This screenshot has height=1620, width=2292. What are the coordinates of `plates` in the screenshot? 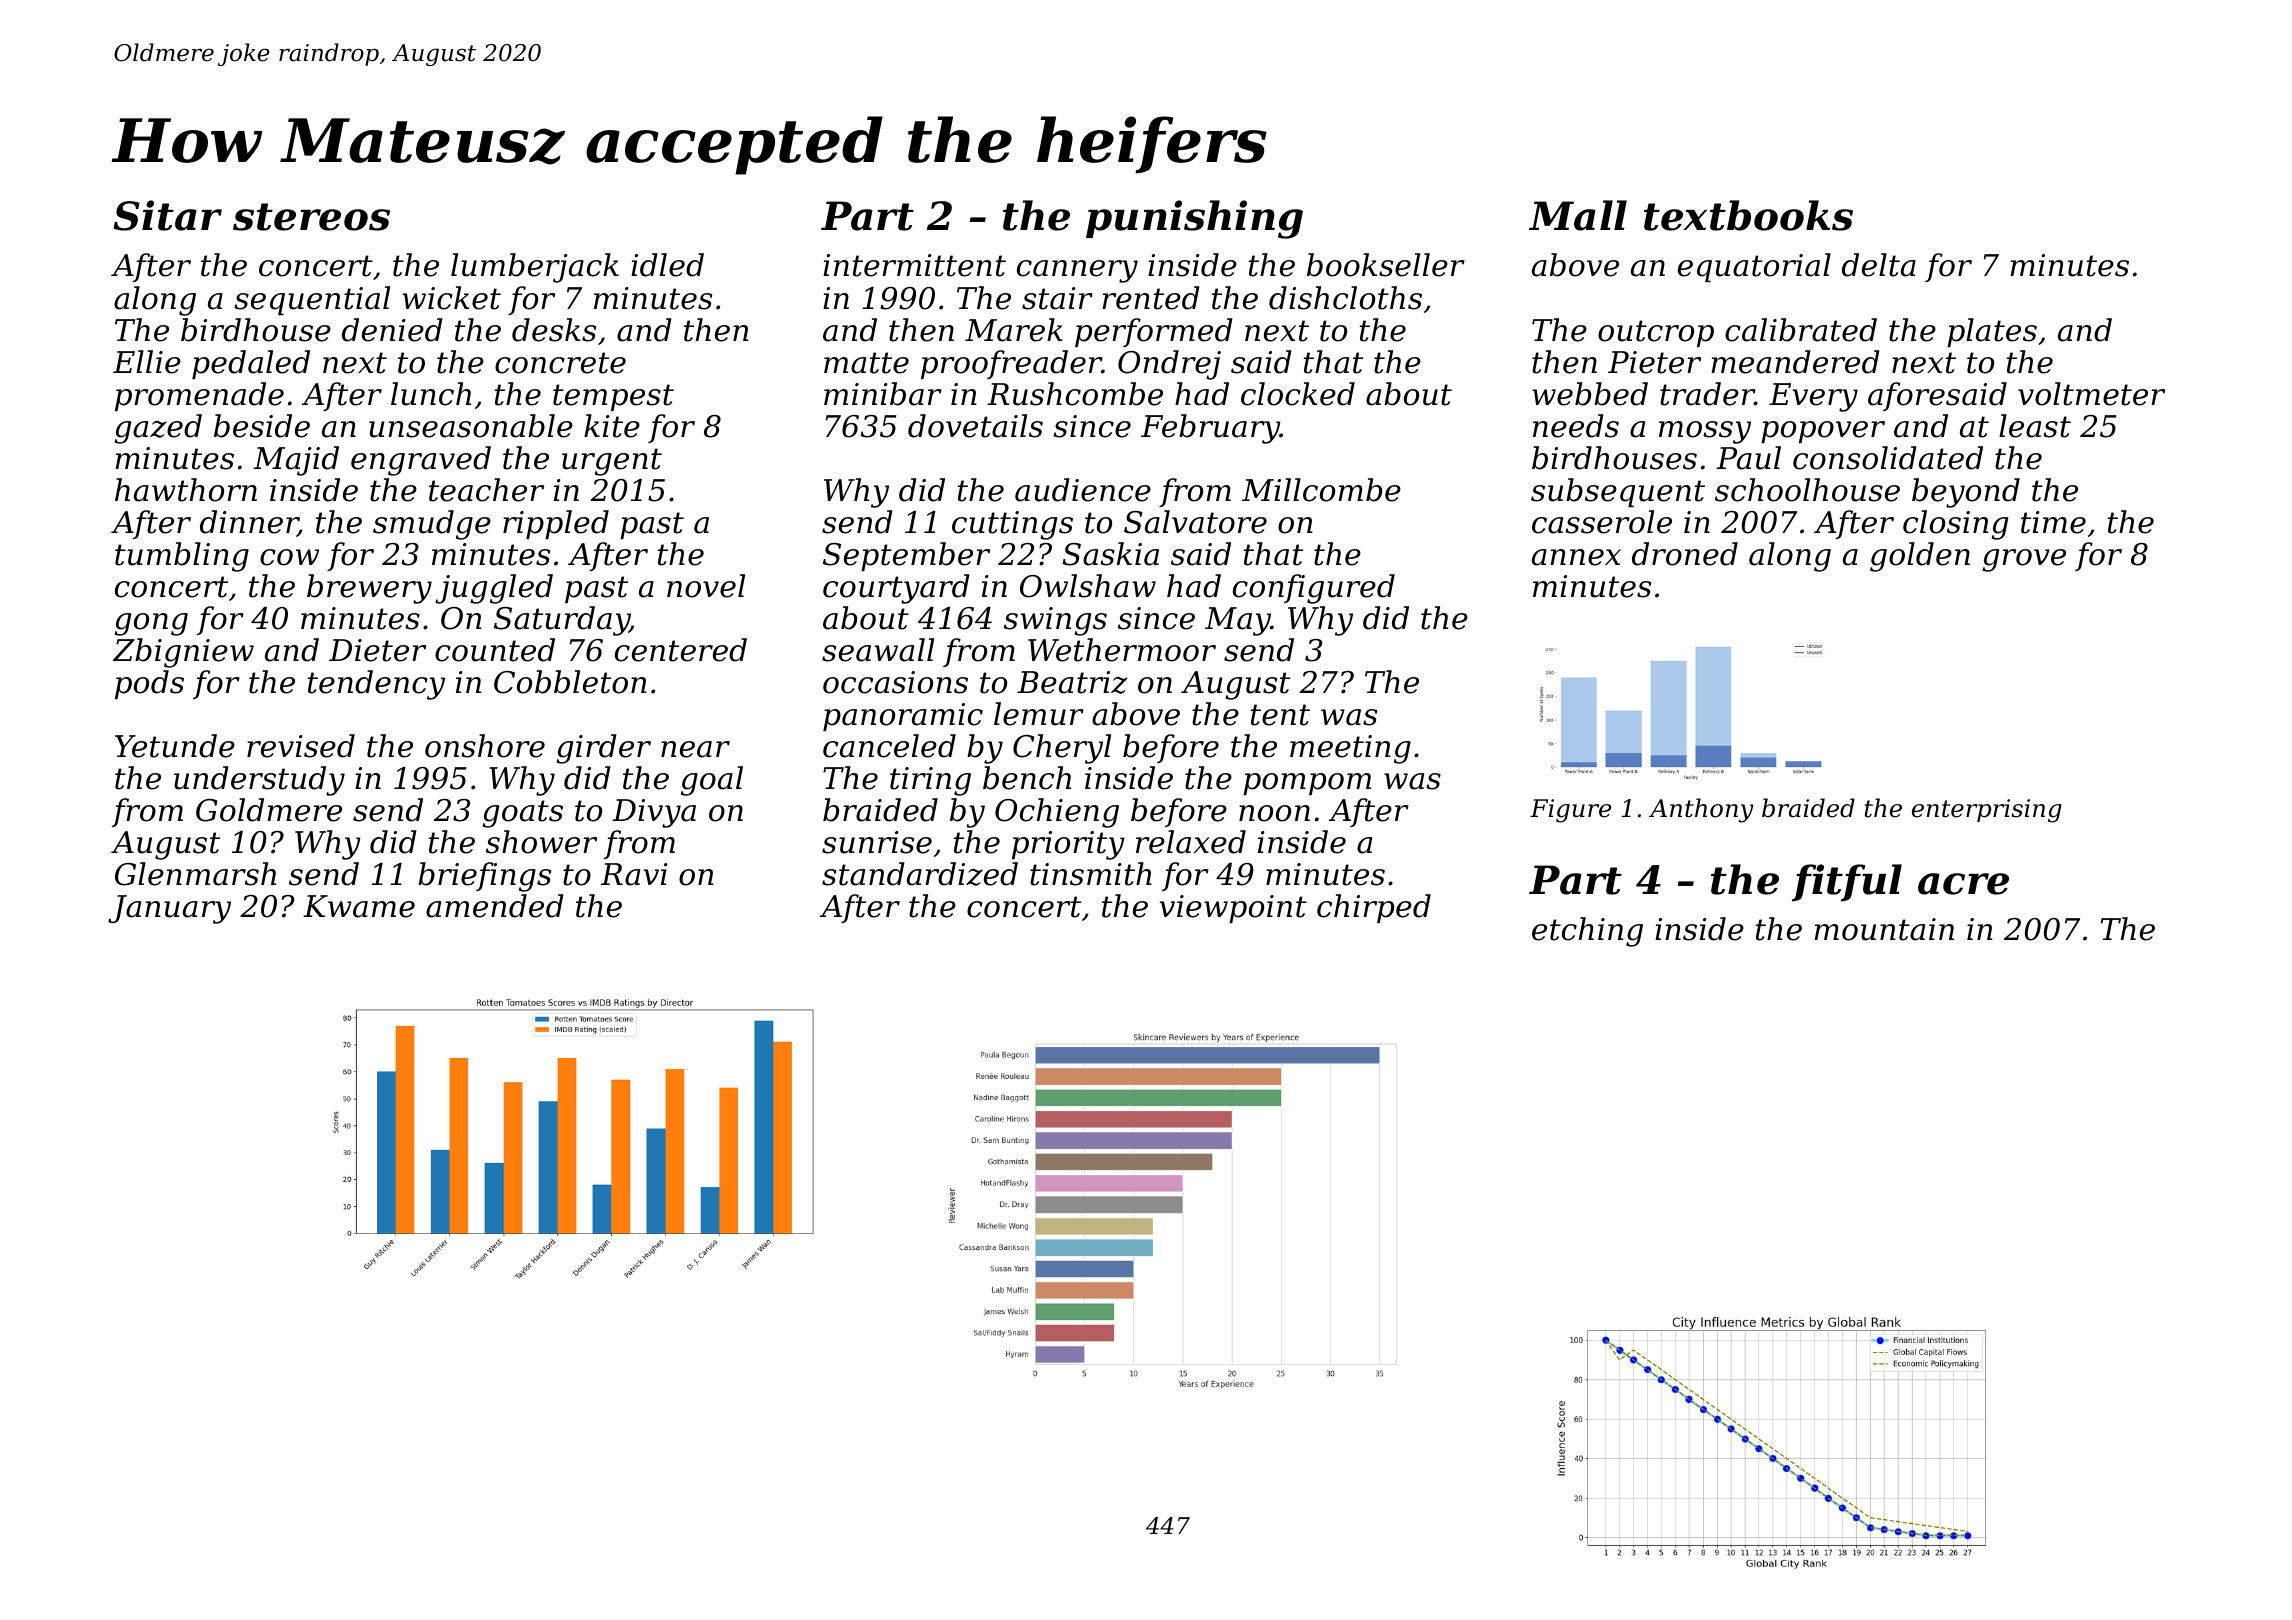 It's located at (1992, 332).
